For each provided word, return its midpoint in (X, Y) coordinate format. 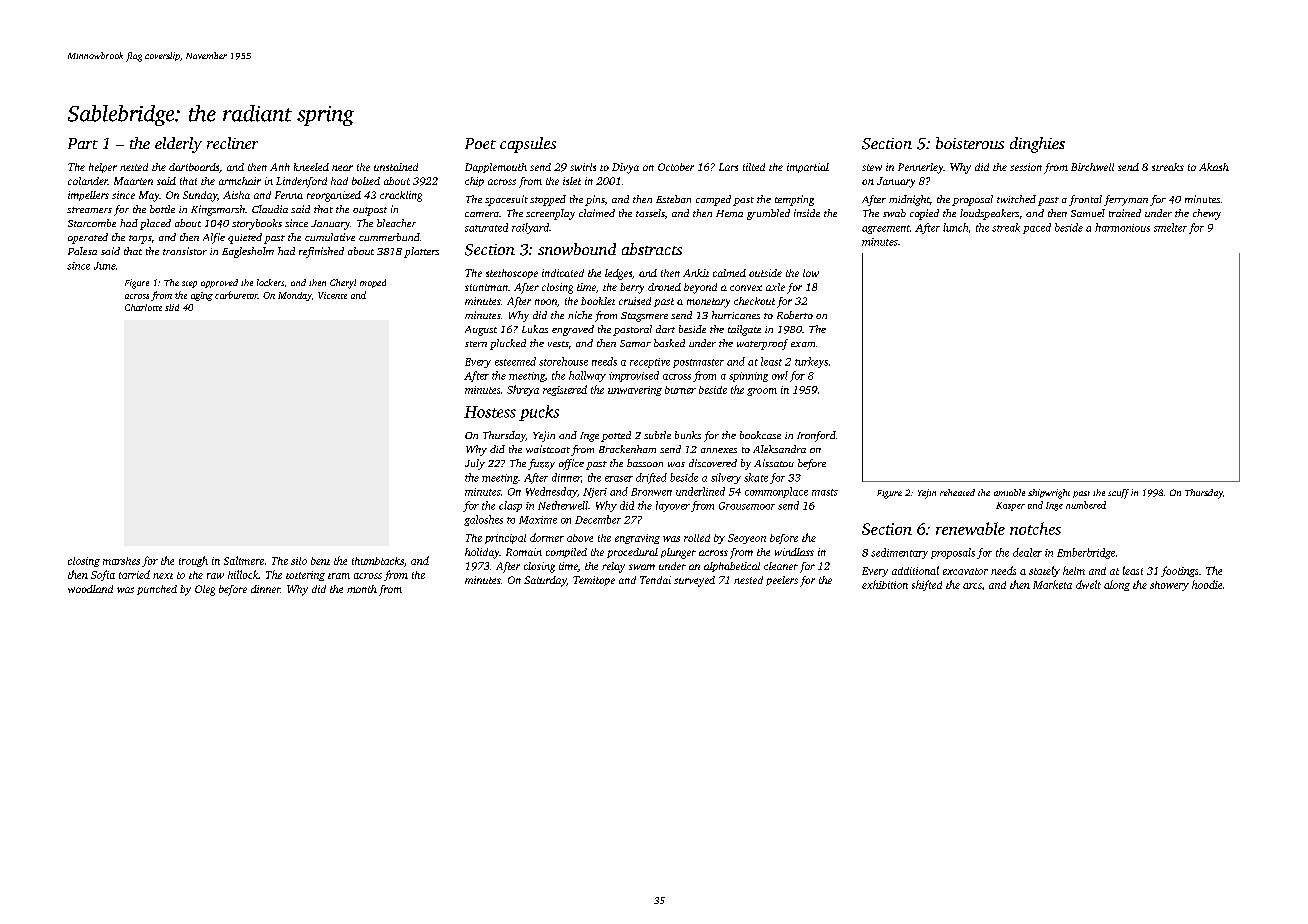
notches (1035, 528)
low (811, 273)
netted (134, 167)
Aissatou (774, 463)
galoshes (483, 520)
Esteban (673, 199)
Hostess (490, 412)
